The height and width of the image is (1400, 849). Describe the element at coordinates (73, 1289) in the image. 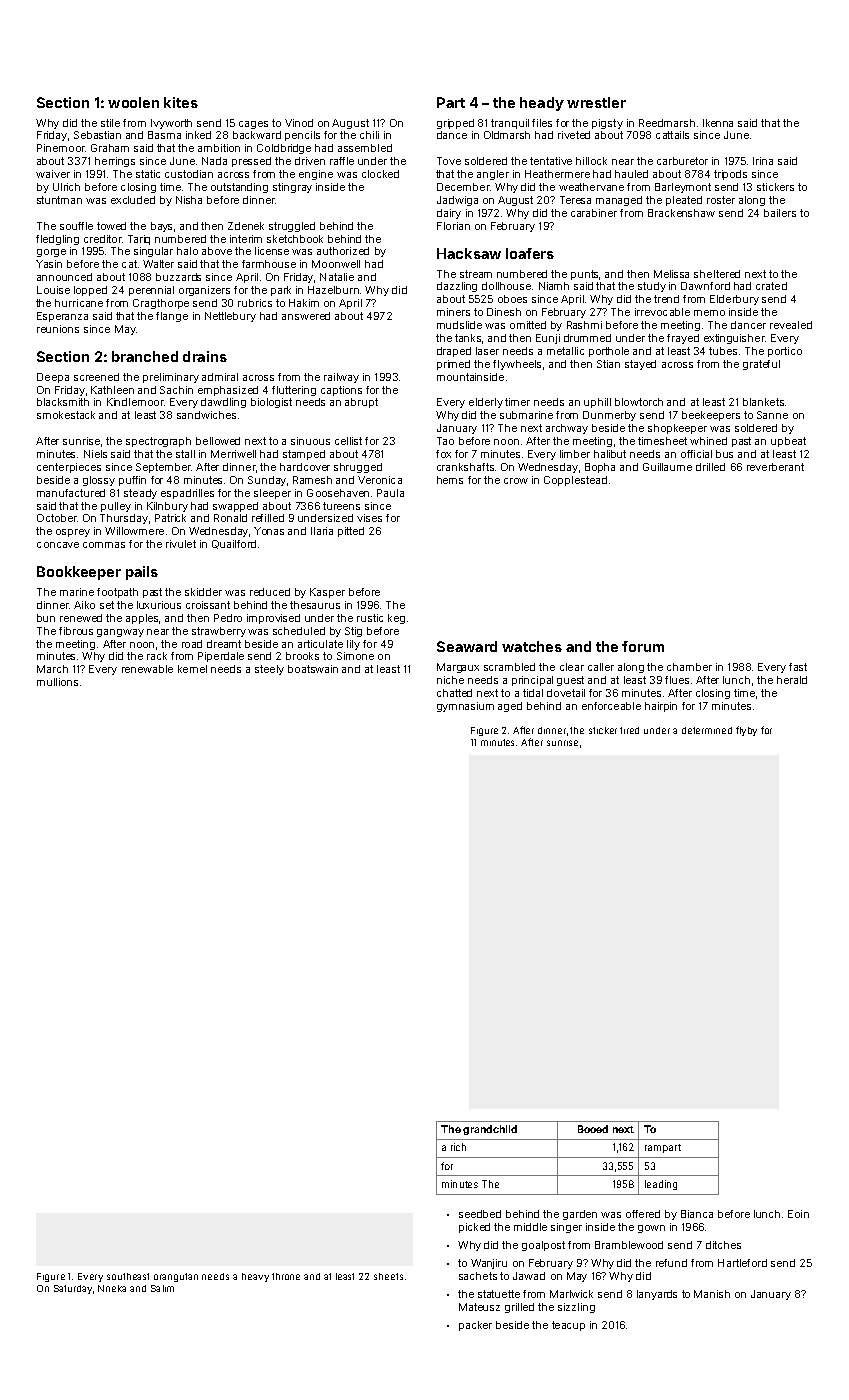

I see `Saturday` at that location.
